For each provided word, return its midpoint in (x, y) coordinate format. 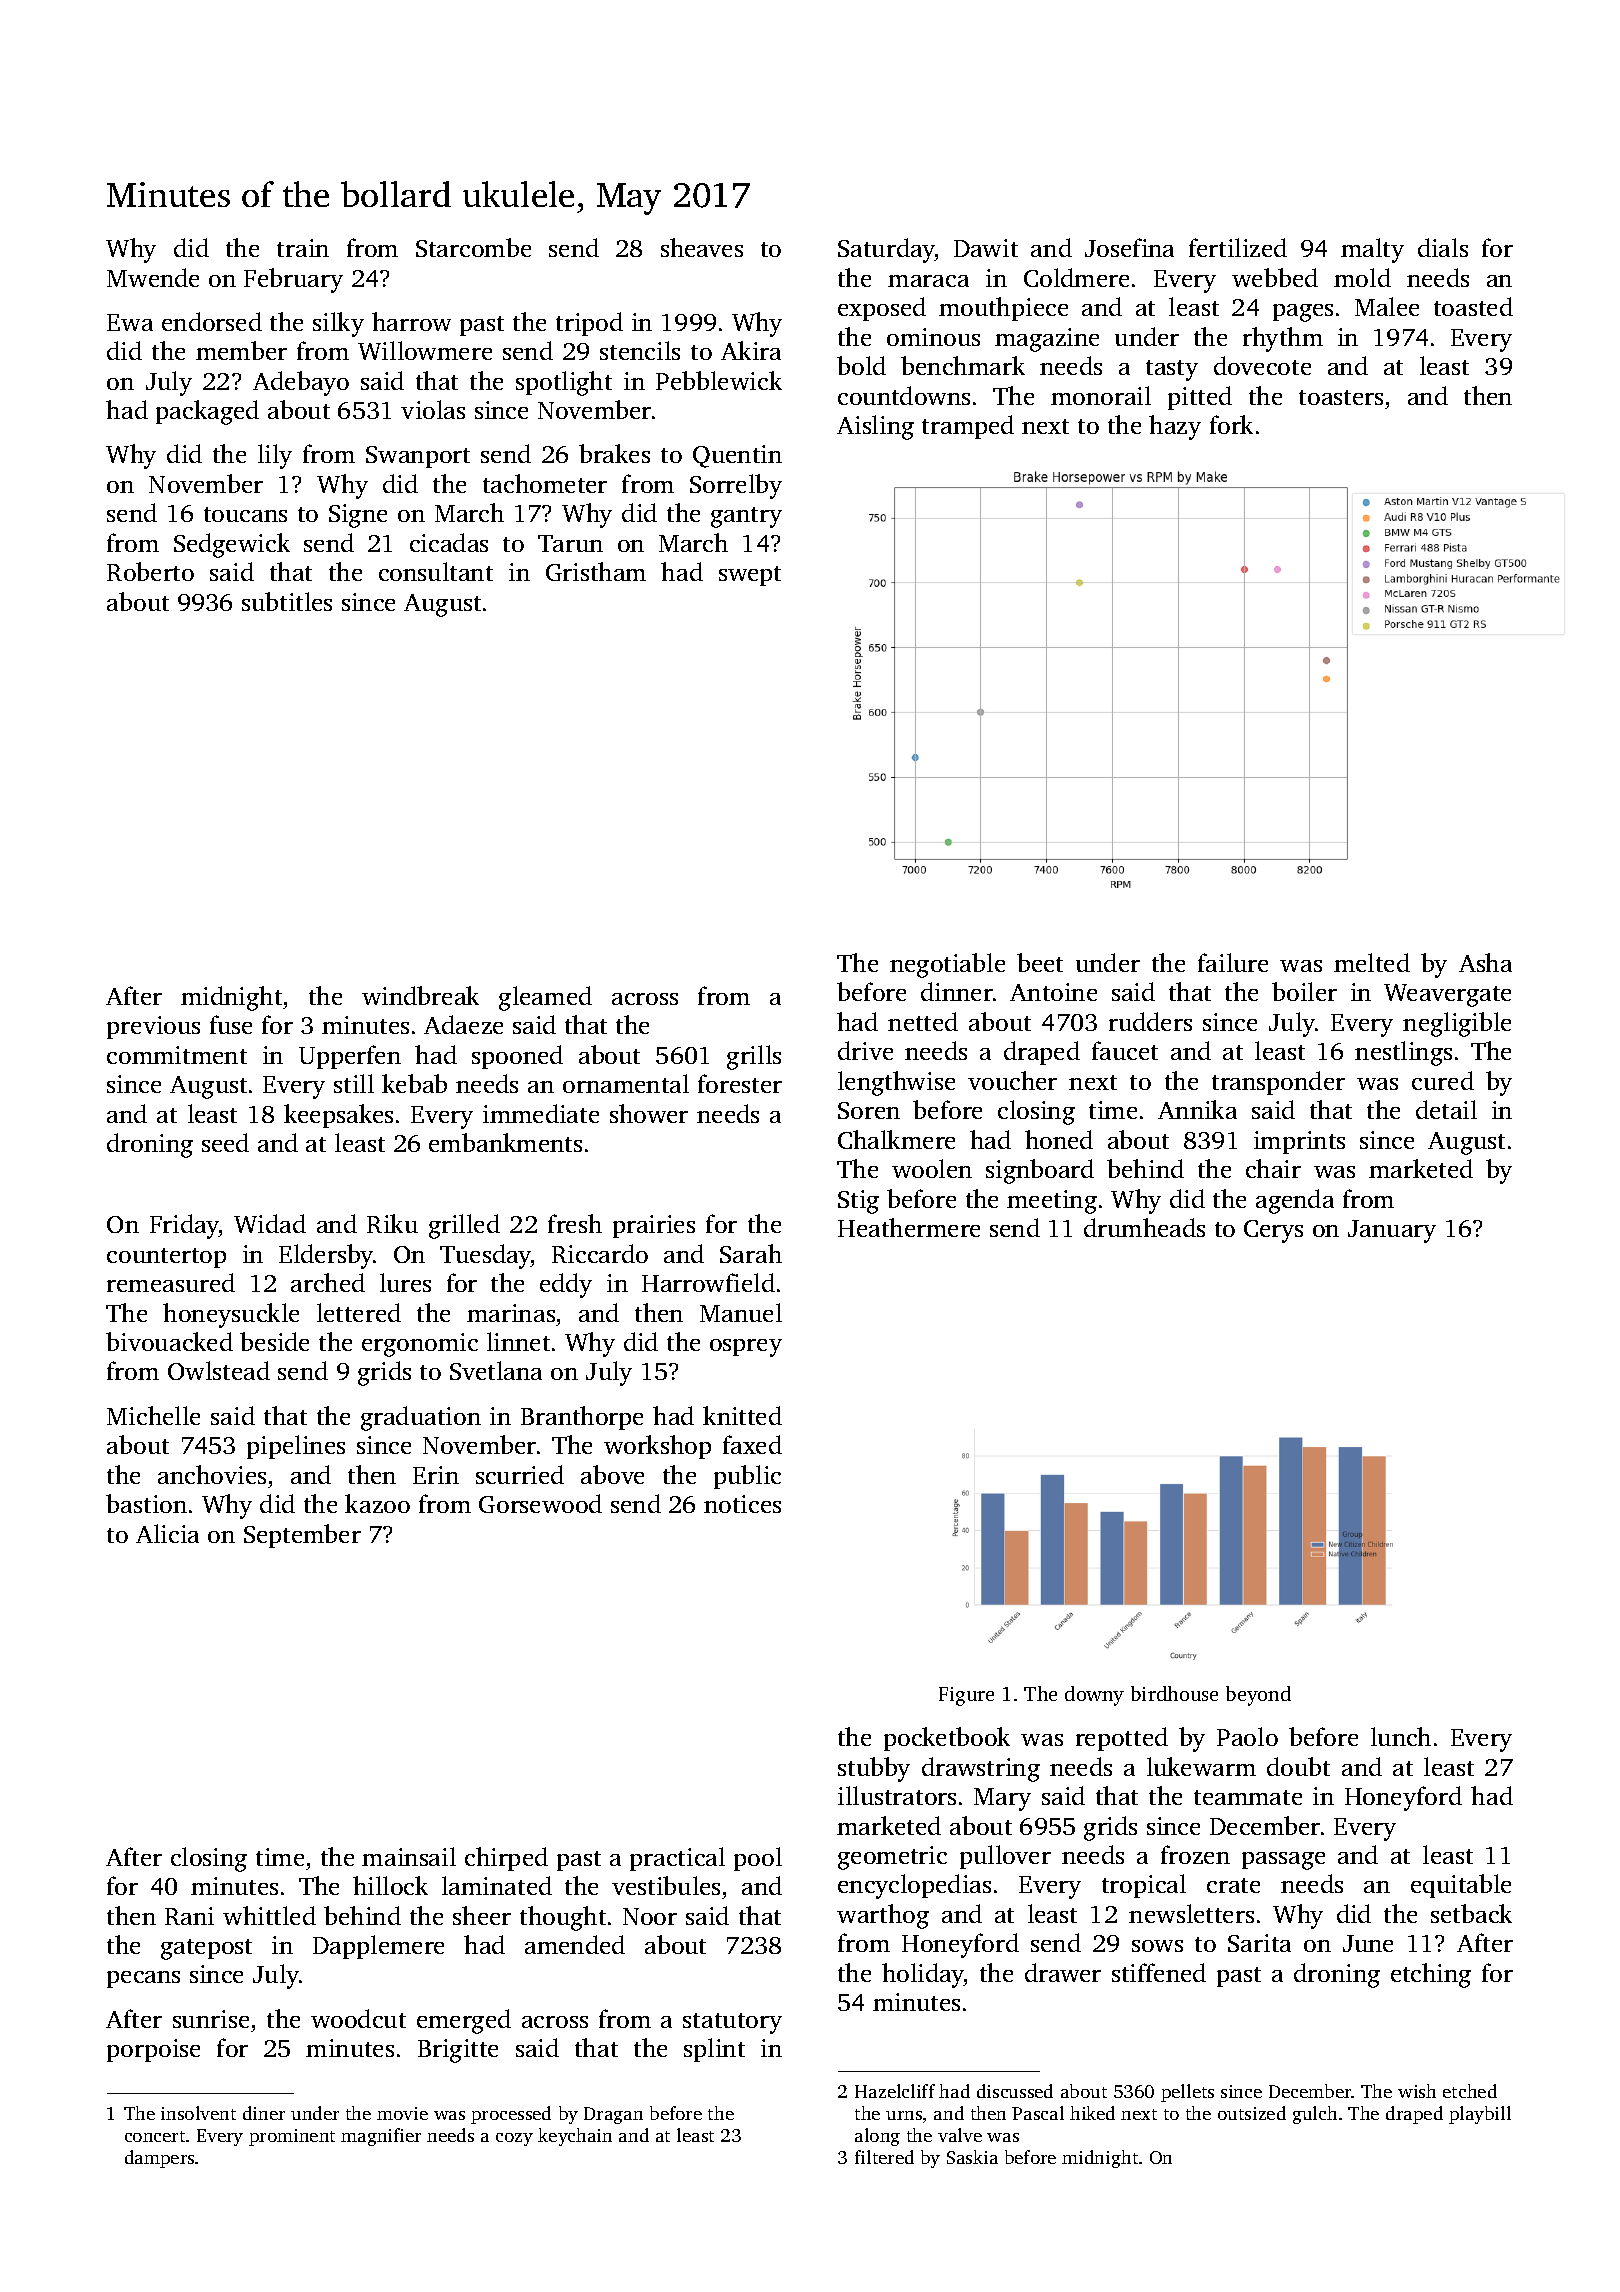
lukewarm (1201, 1766)
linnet (518, 1341)
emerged (464, 2021)
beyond (1258, 1696)
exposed (882, 309)
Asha (1485, 962)
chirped (506, 1859)
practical (677, 1859)
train (303, 248)
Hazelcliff (895, 2091)
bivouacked (169, 1341)
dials (1443, 247)
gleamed (545, 998)
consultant (436, 571)
